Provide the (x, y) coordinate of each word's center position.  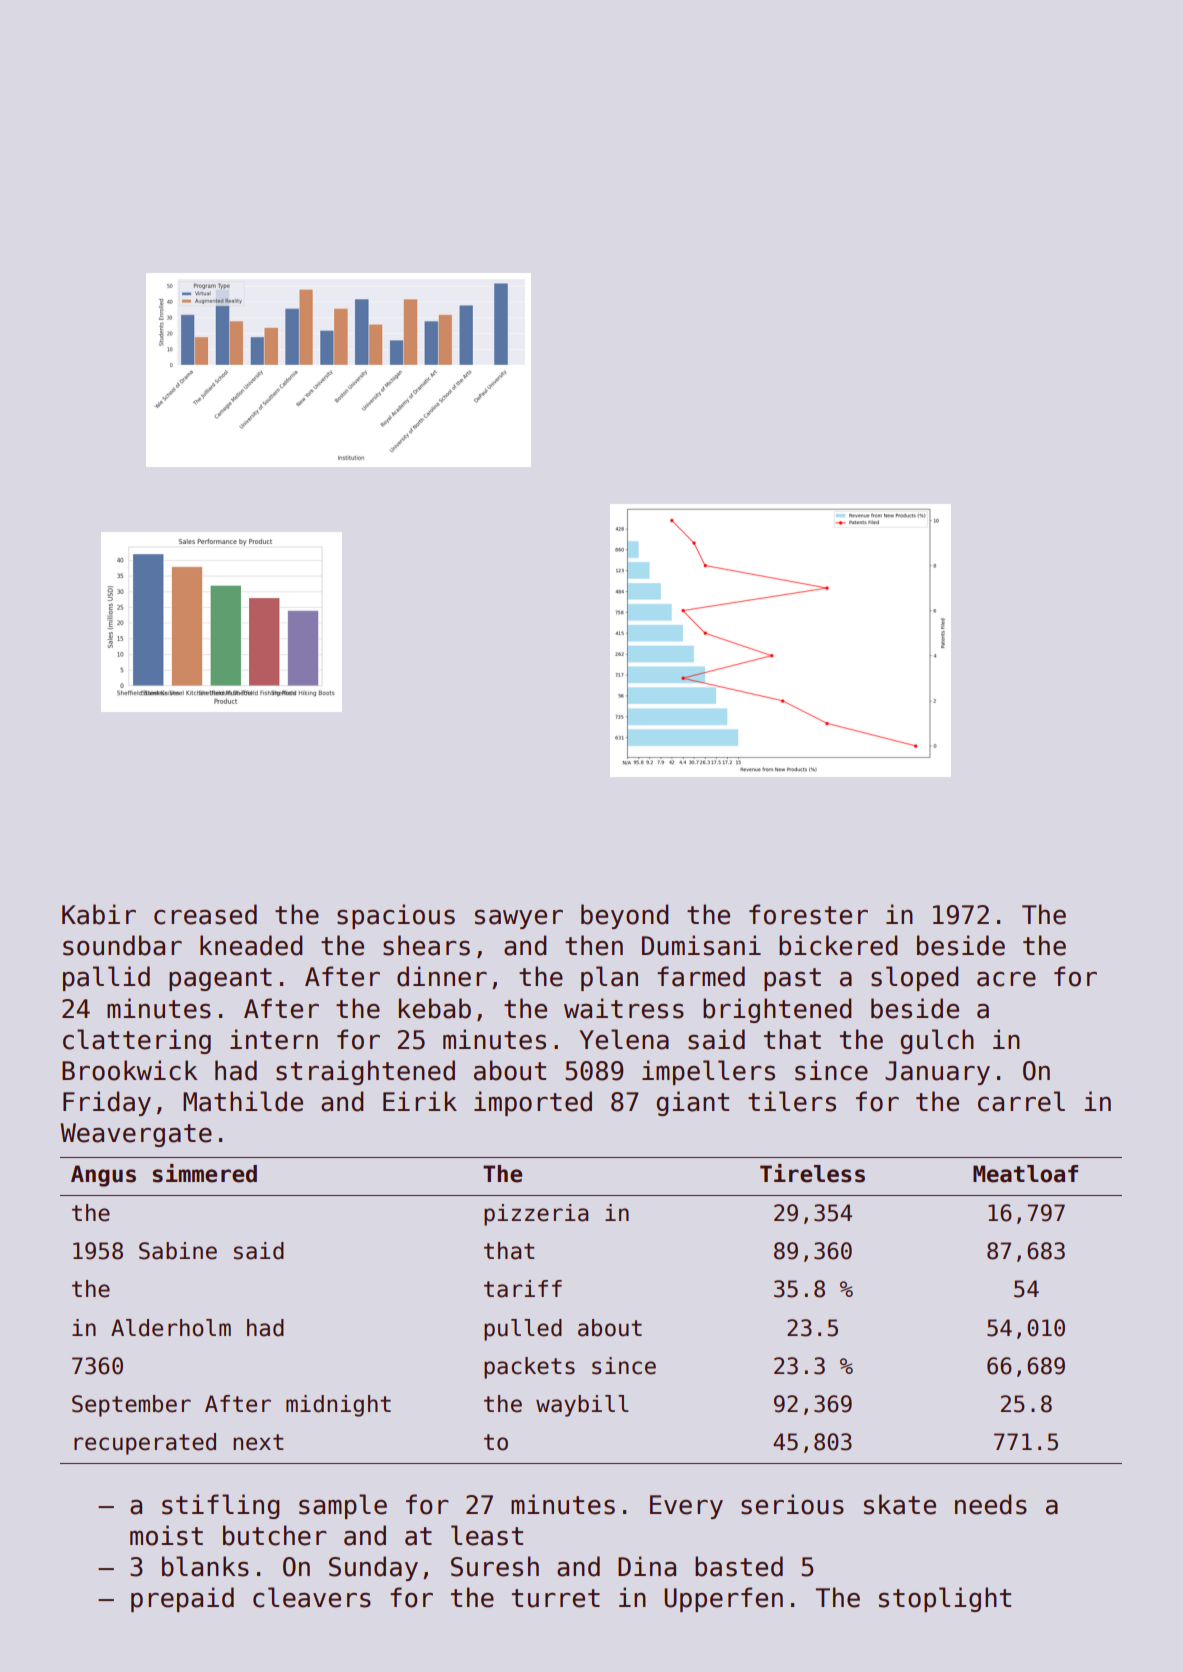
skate (900, 1504)
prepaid (182, 1599)
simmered (205, 1173)
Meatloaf (1025, 1174)
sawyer (519, 919)
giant (692, 1103)
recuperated (145, 1444)
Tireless (812, 1173)
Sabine (178, 1251)
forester (808, 914)
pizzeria (536, 1215)
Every (686, 1507)
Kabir (99, 914)
